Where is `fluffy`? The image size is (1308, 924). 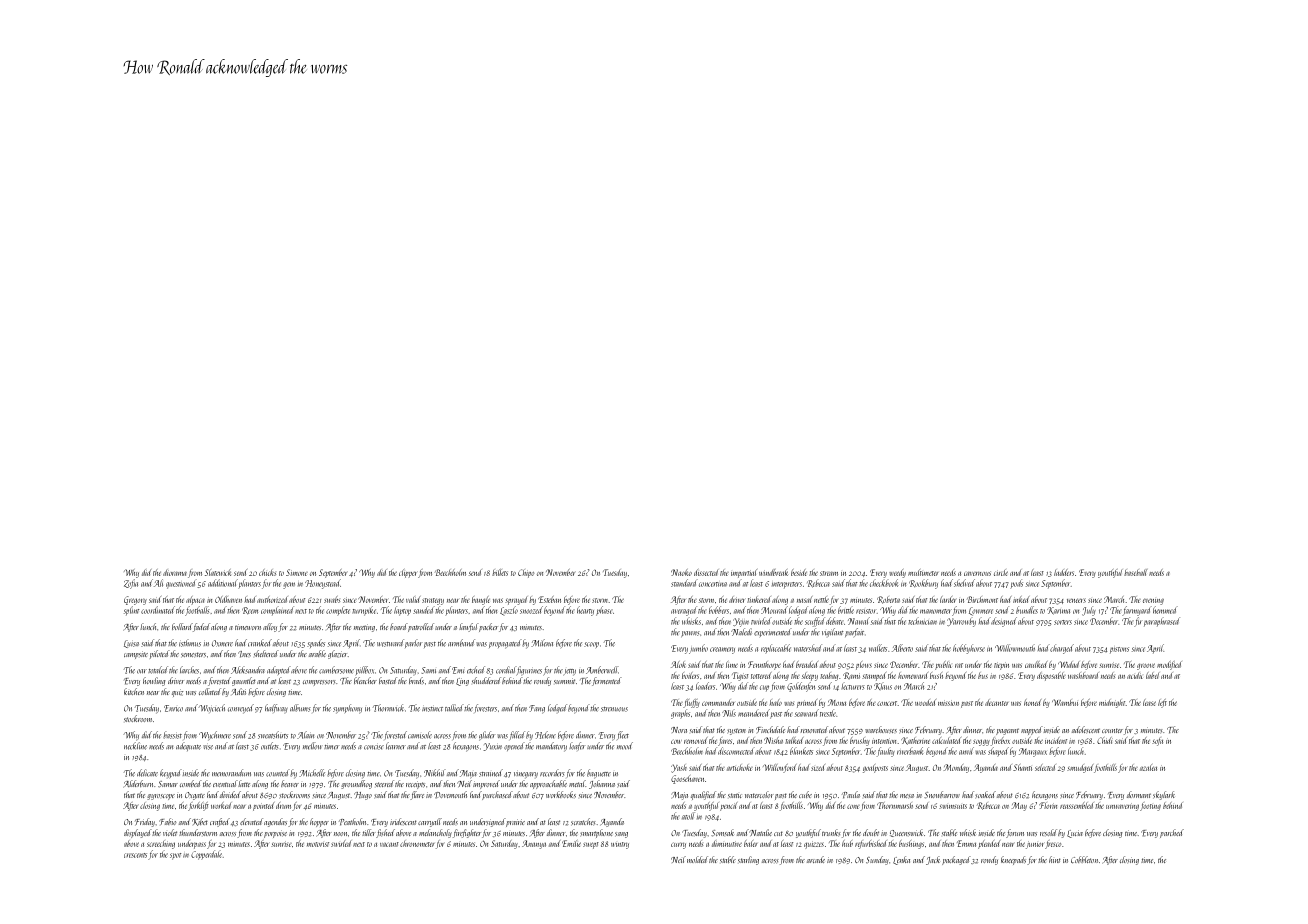
fluffy is located at coordinates (691, 703).
